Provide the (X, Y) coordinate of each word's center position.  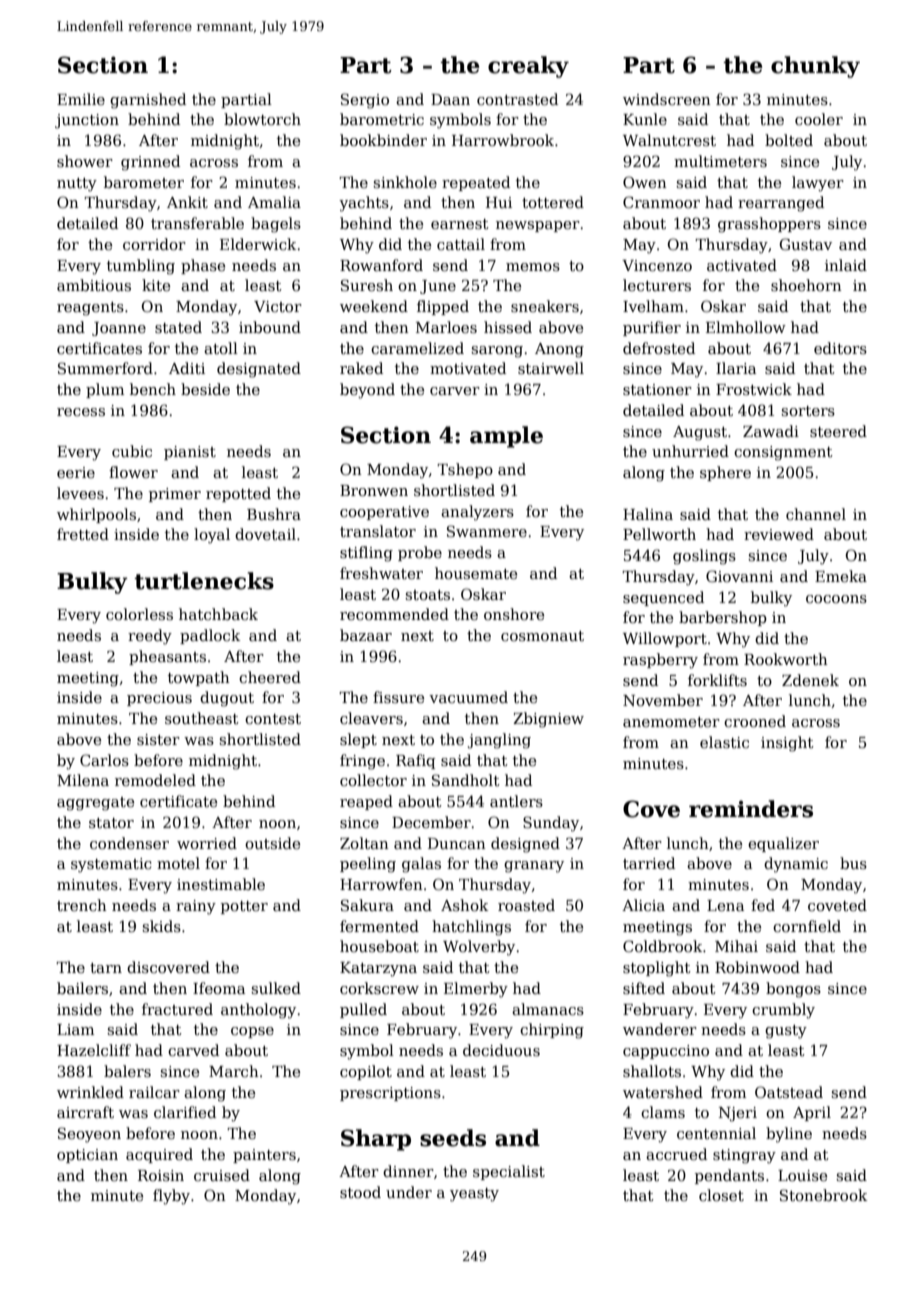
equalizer (783, 844)
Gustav (806, 244)
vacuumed (468, 697)
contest (273, 719)
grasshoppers (769, 225)
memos (533, 267)
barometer (144, 182)
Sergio (365, 101)
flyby (171, 1197)
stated (178, 327)
